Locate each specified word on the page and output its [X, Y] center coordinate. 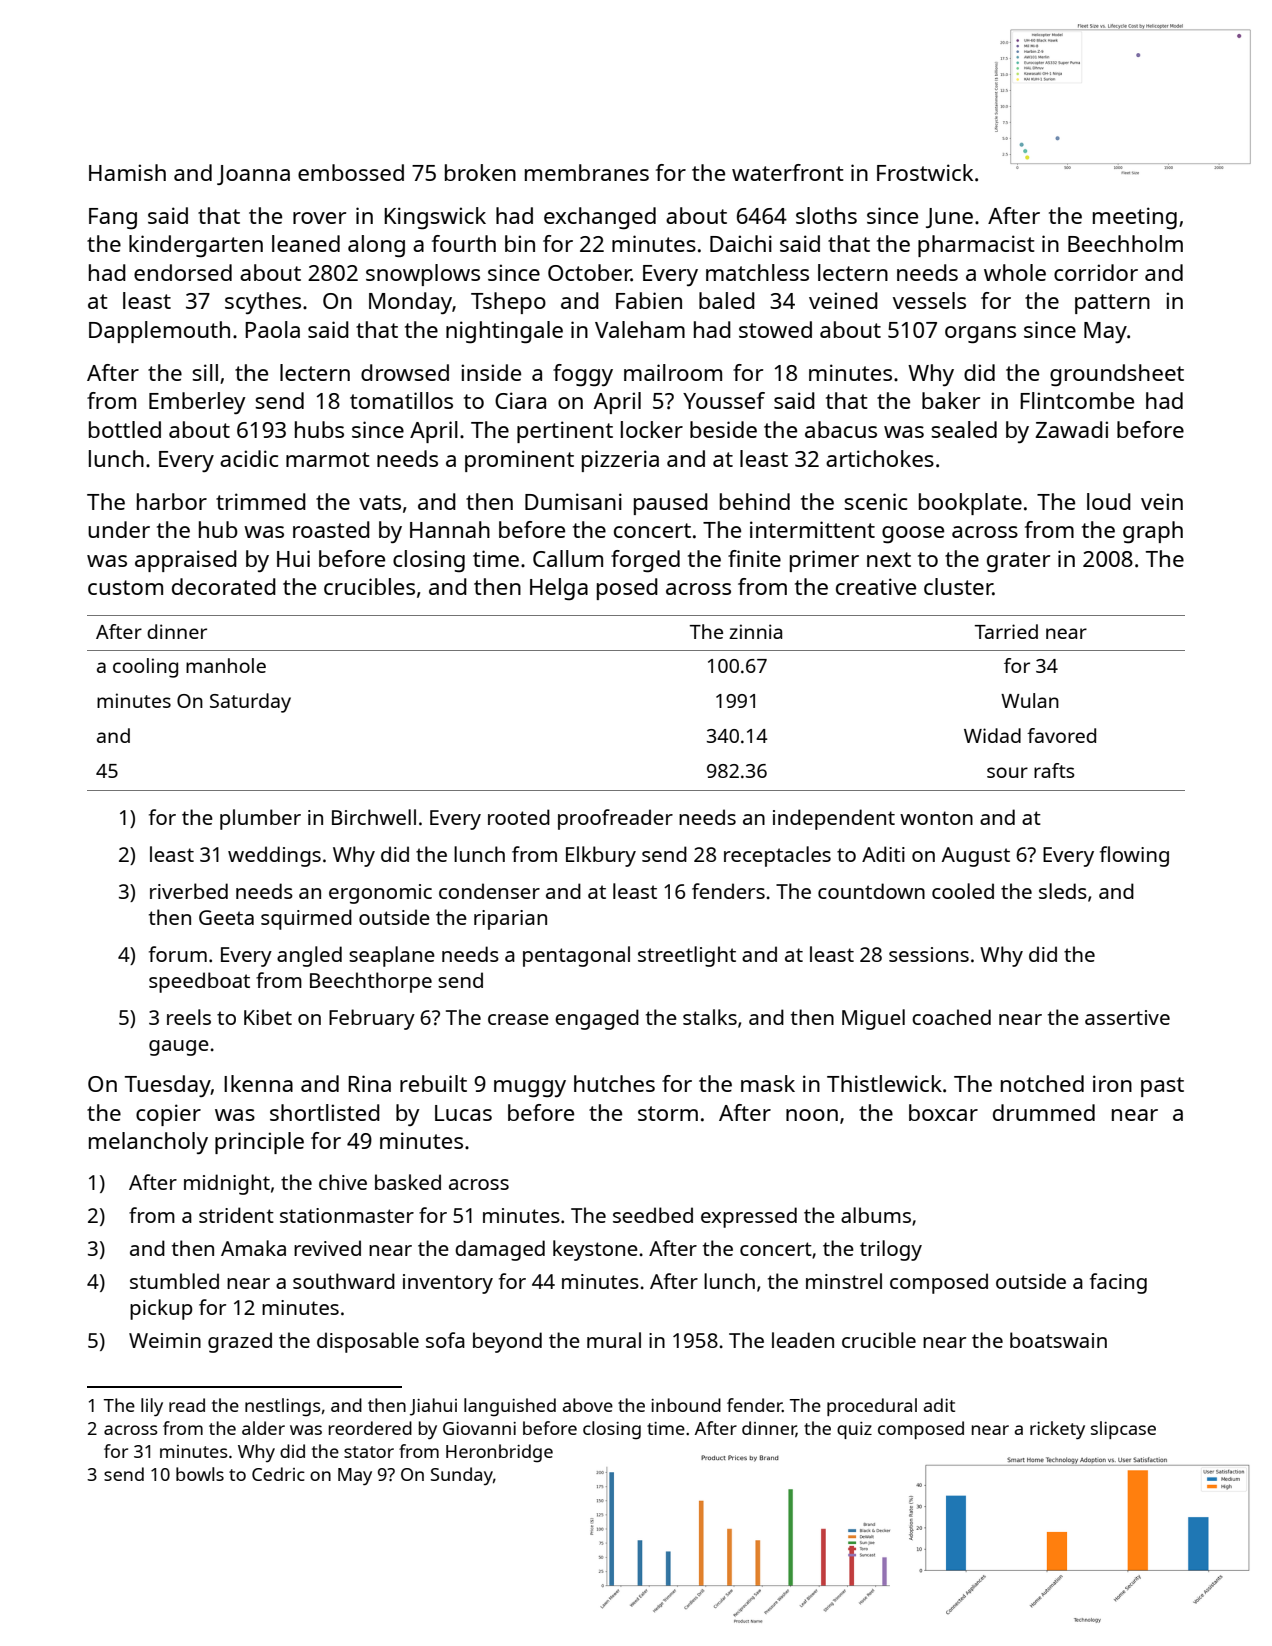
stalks [710, 1017]
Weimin [165, 1340]
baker [951, 400]
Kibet [268, 1017]
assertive [1127, 1017]
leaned [306, 243]
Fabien [649, 300]
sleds [1063, 891]
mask [768, 1083]
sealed [964, 429]
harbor [172, 501]
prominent [519, 461]
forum [178, 954]
